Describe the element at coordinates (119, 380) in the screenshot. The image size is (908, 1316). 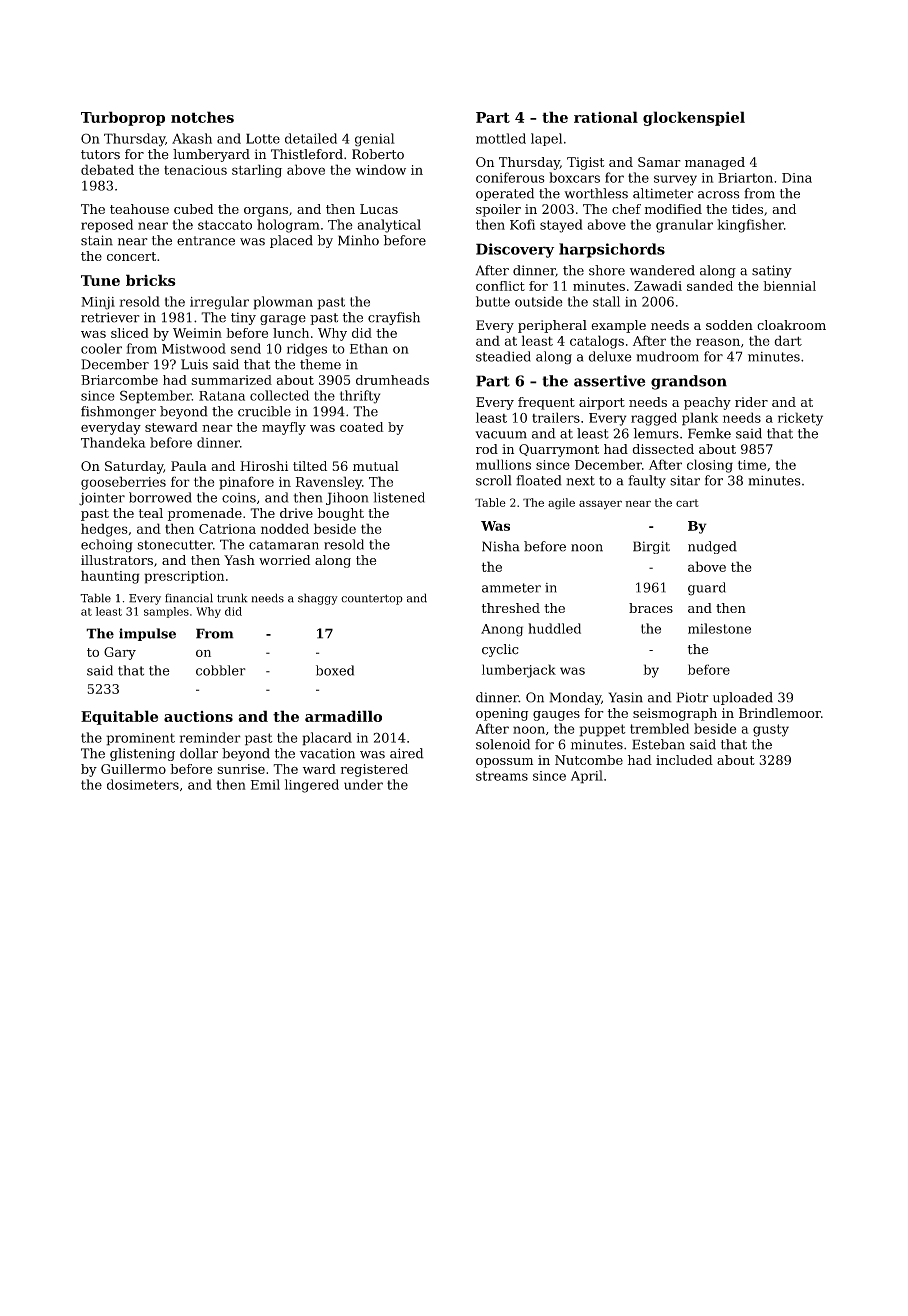
I see `Briarcombe` at that location.
